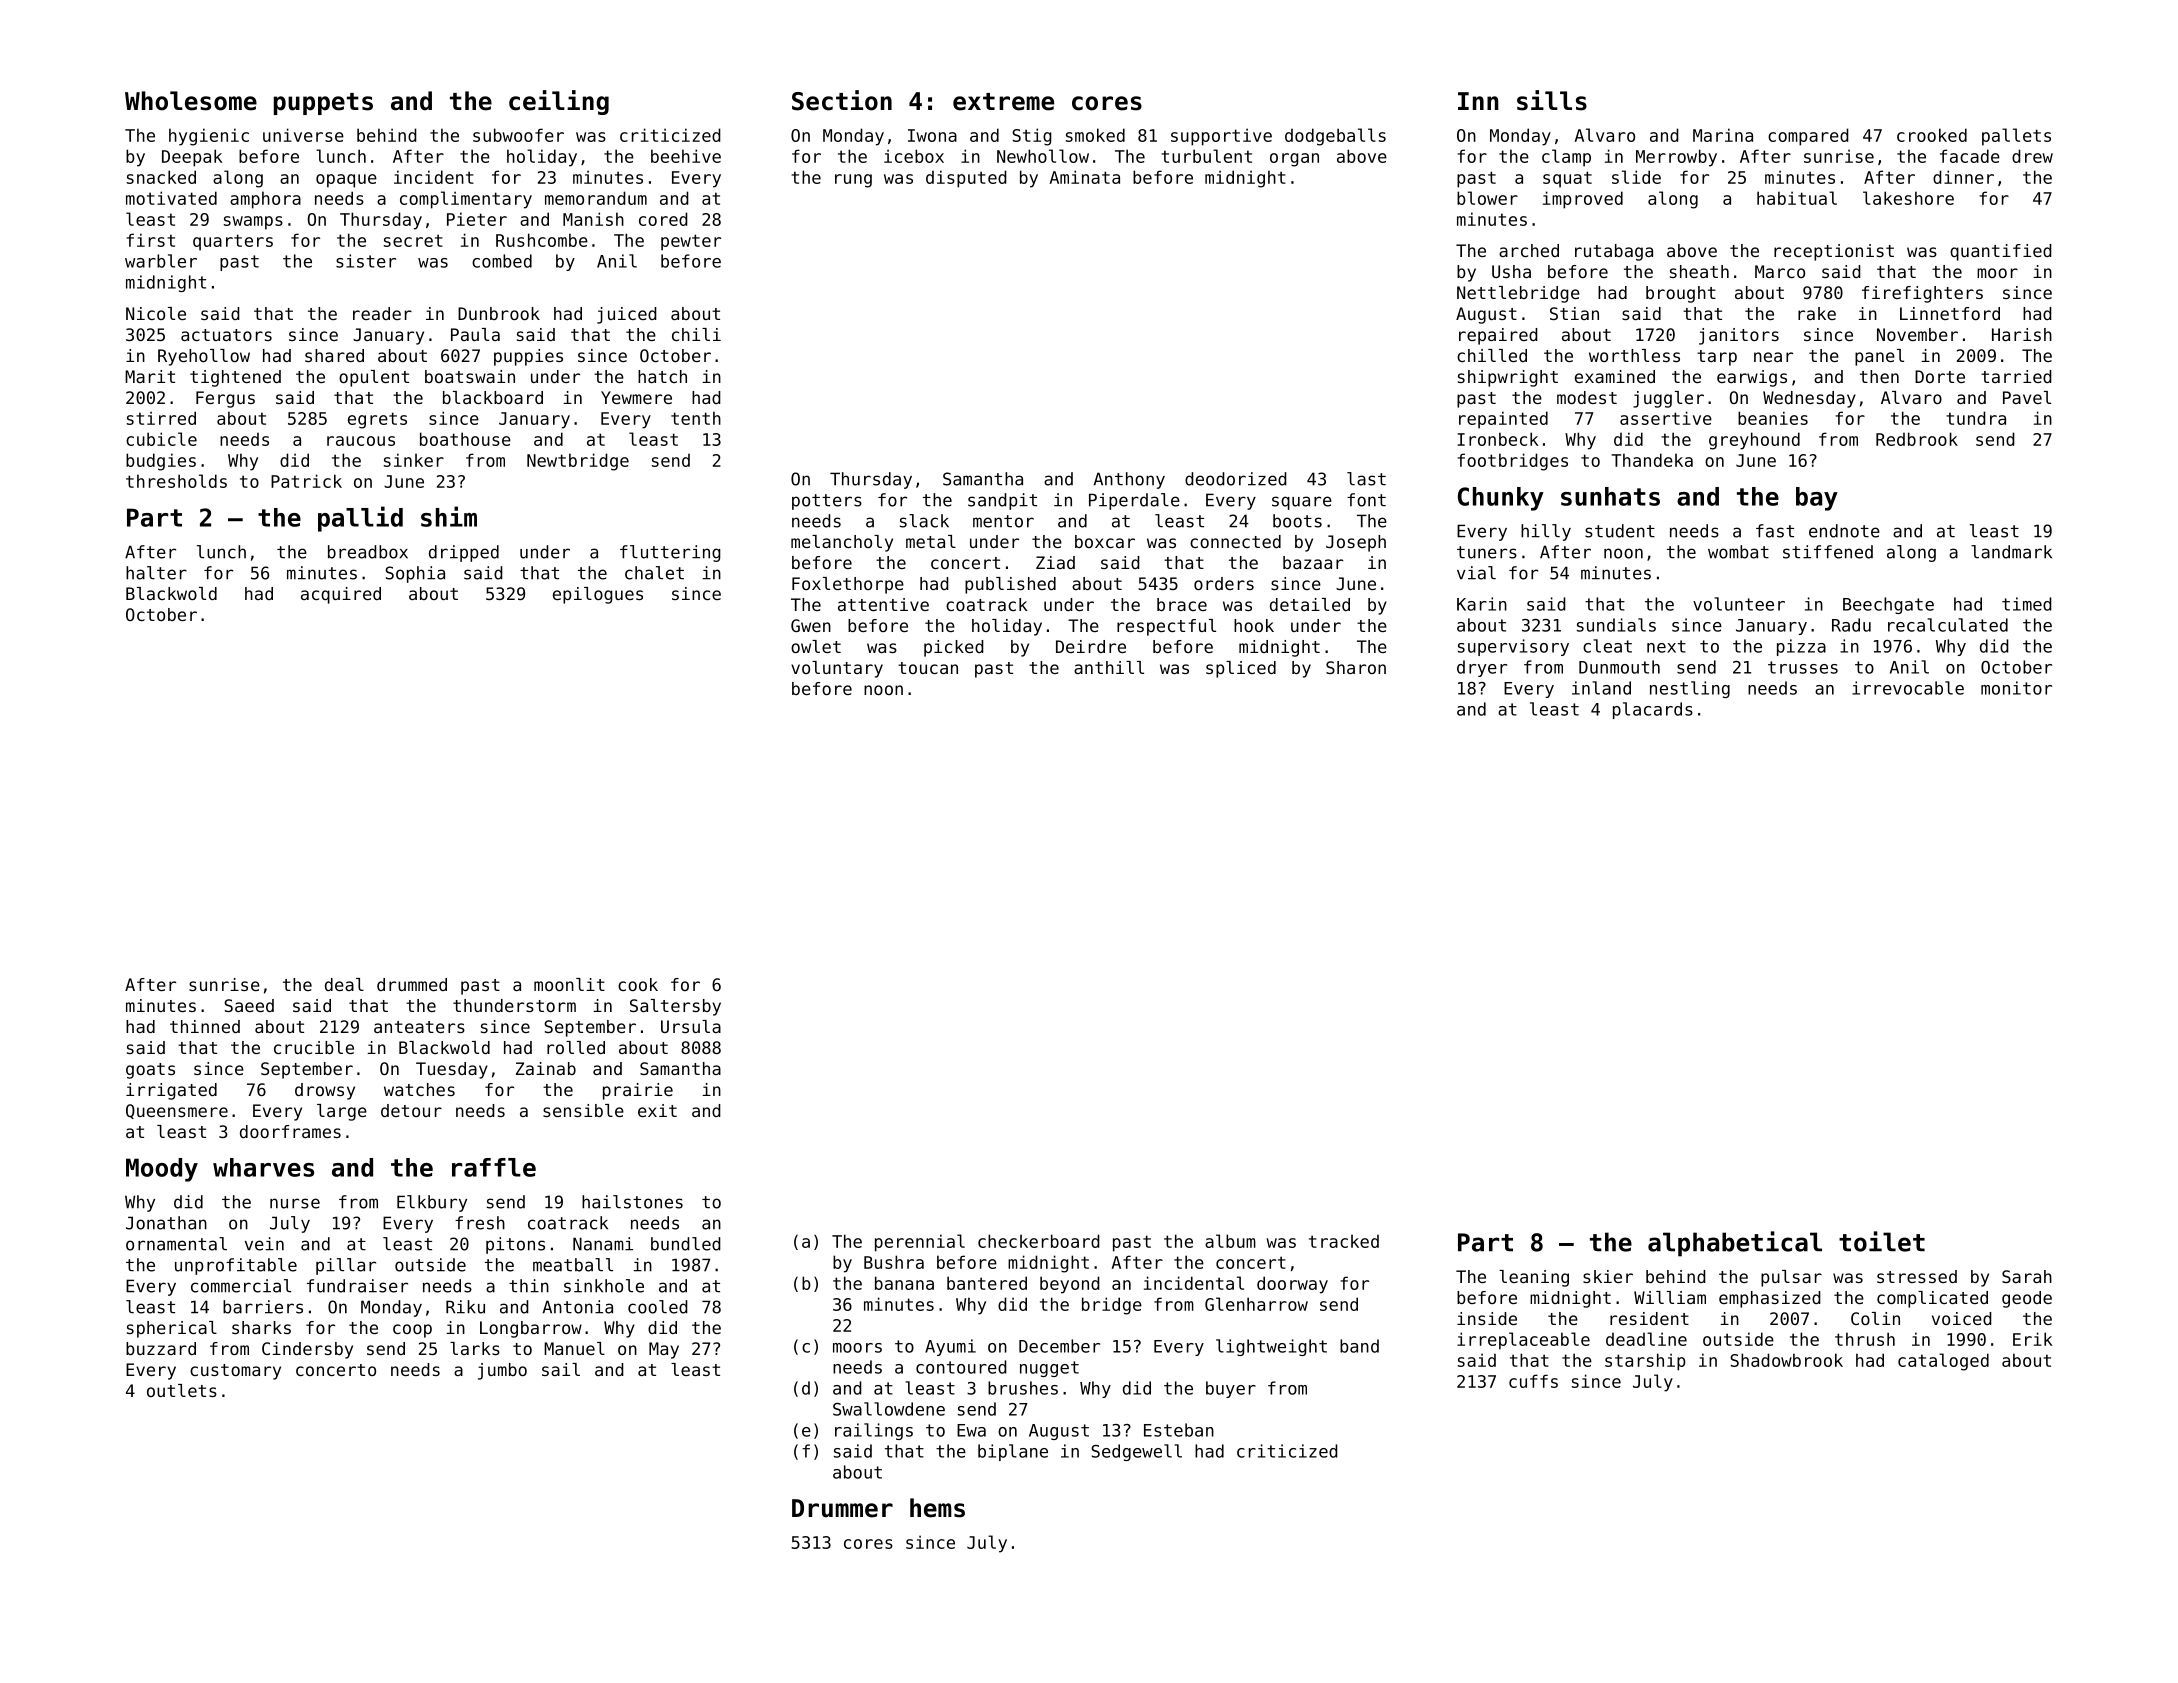  Describe the element at coordinates (2016, 688) in the image. I see `monitor` at that location.
